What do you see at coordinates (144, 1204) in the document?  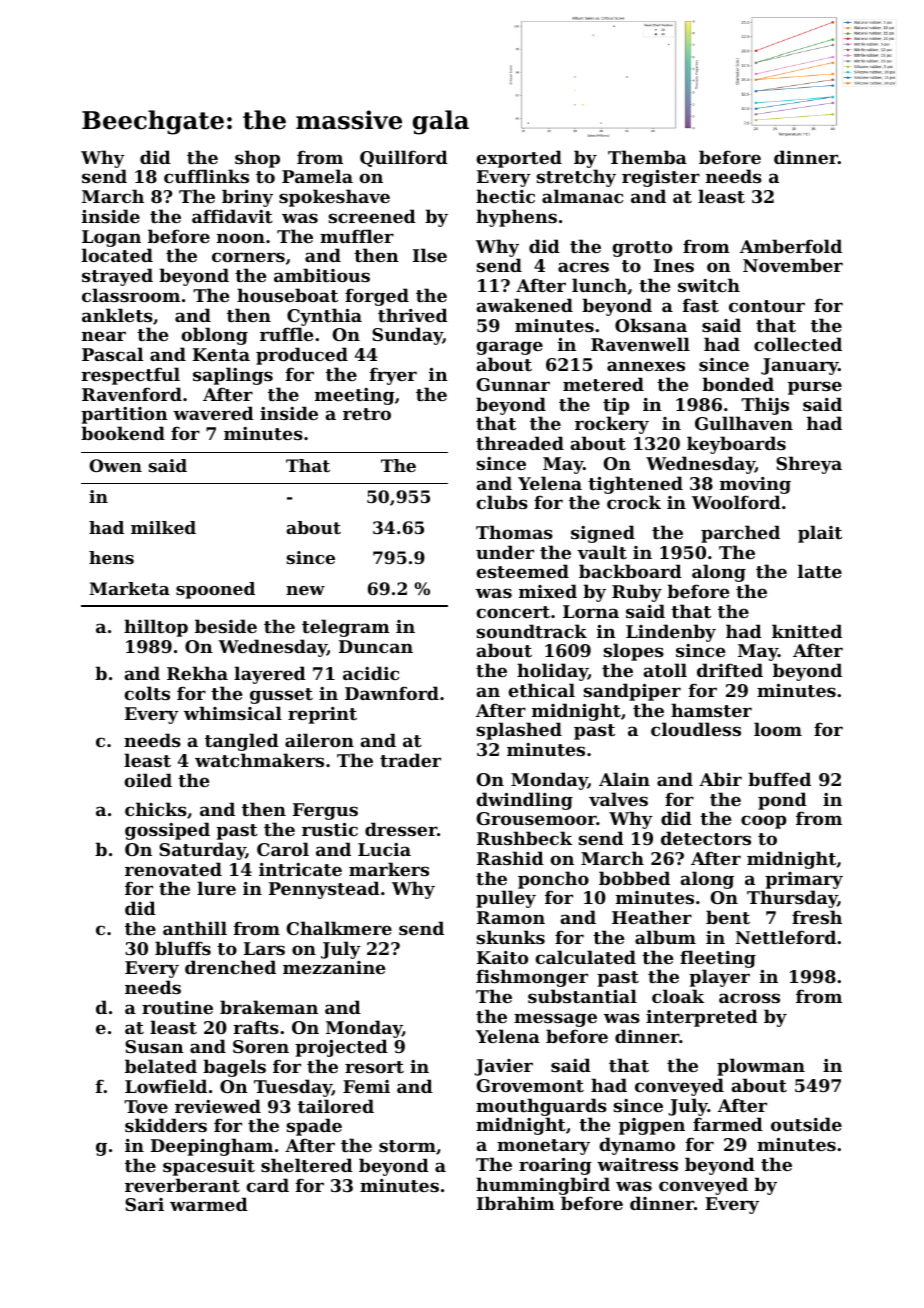 I see `Sari` at bounding box center [144, 1204].
